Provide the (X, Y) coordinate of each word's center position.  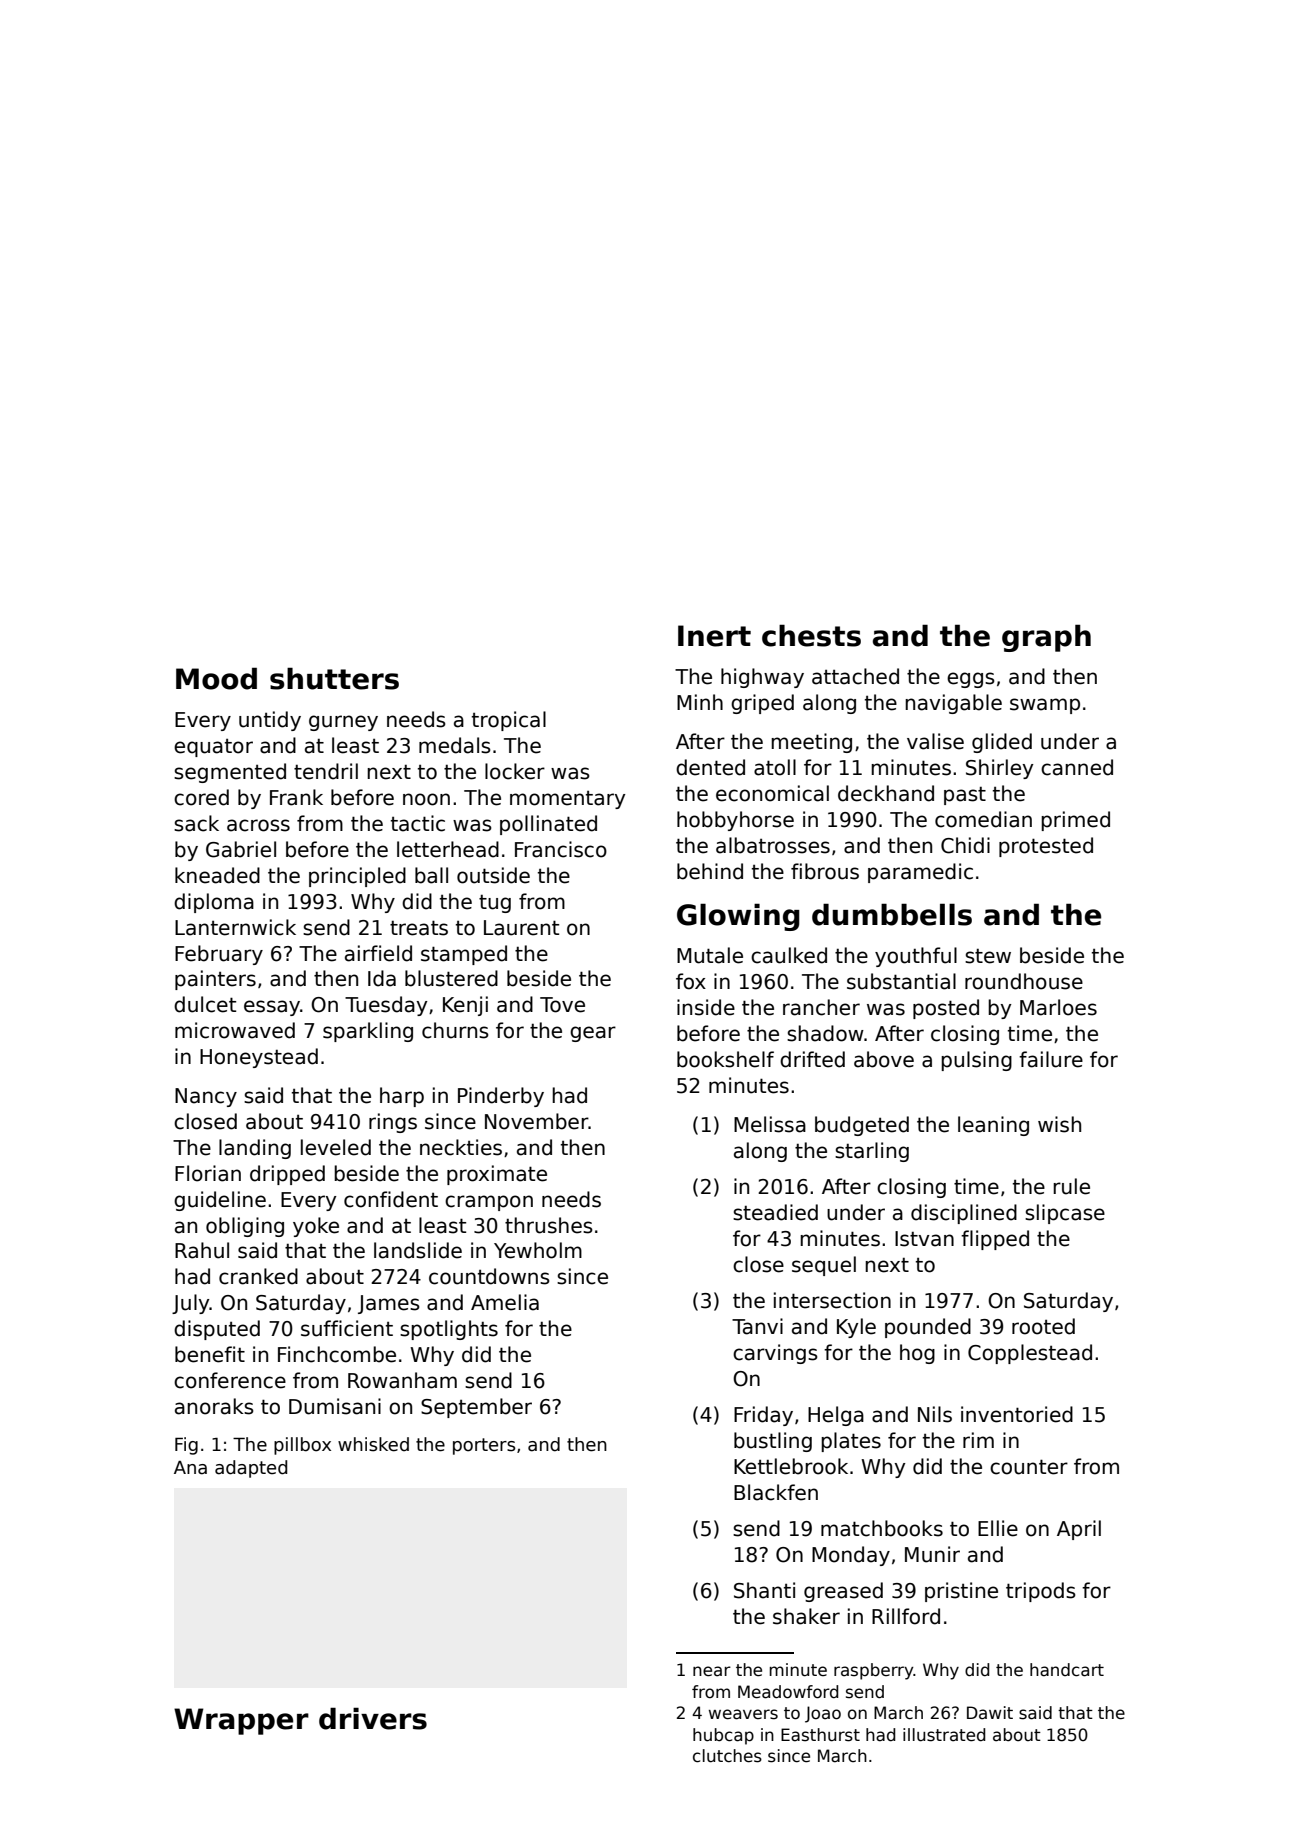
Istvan (924, 1239)
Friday (763, 1416)
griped (762, 704)
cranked (258, 1276)
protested (1046, 847)
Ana (190, 1468)
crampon (489, 1203)
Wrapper (241, 1721)
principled (357, 877)
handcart (1067, 1670)
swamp (1045, 706)
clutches (727, 1756)
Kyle (856, 1328)
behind (710, 871)
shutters (334, 678)
